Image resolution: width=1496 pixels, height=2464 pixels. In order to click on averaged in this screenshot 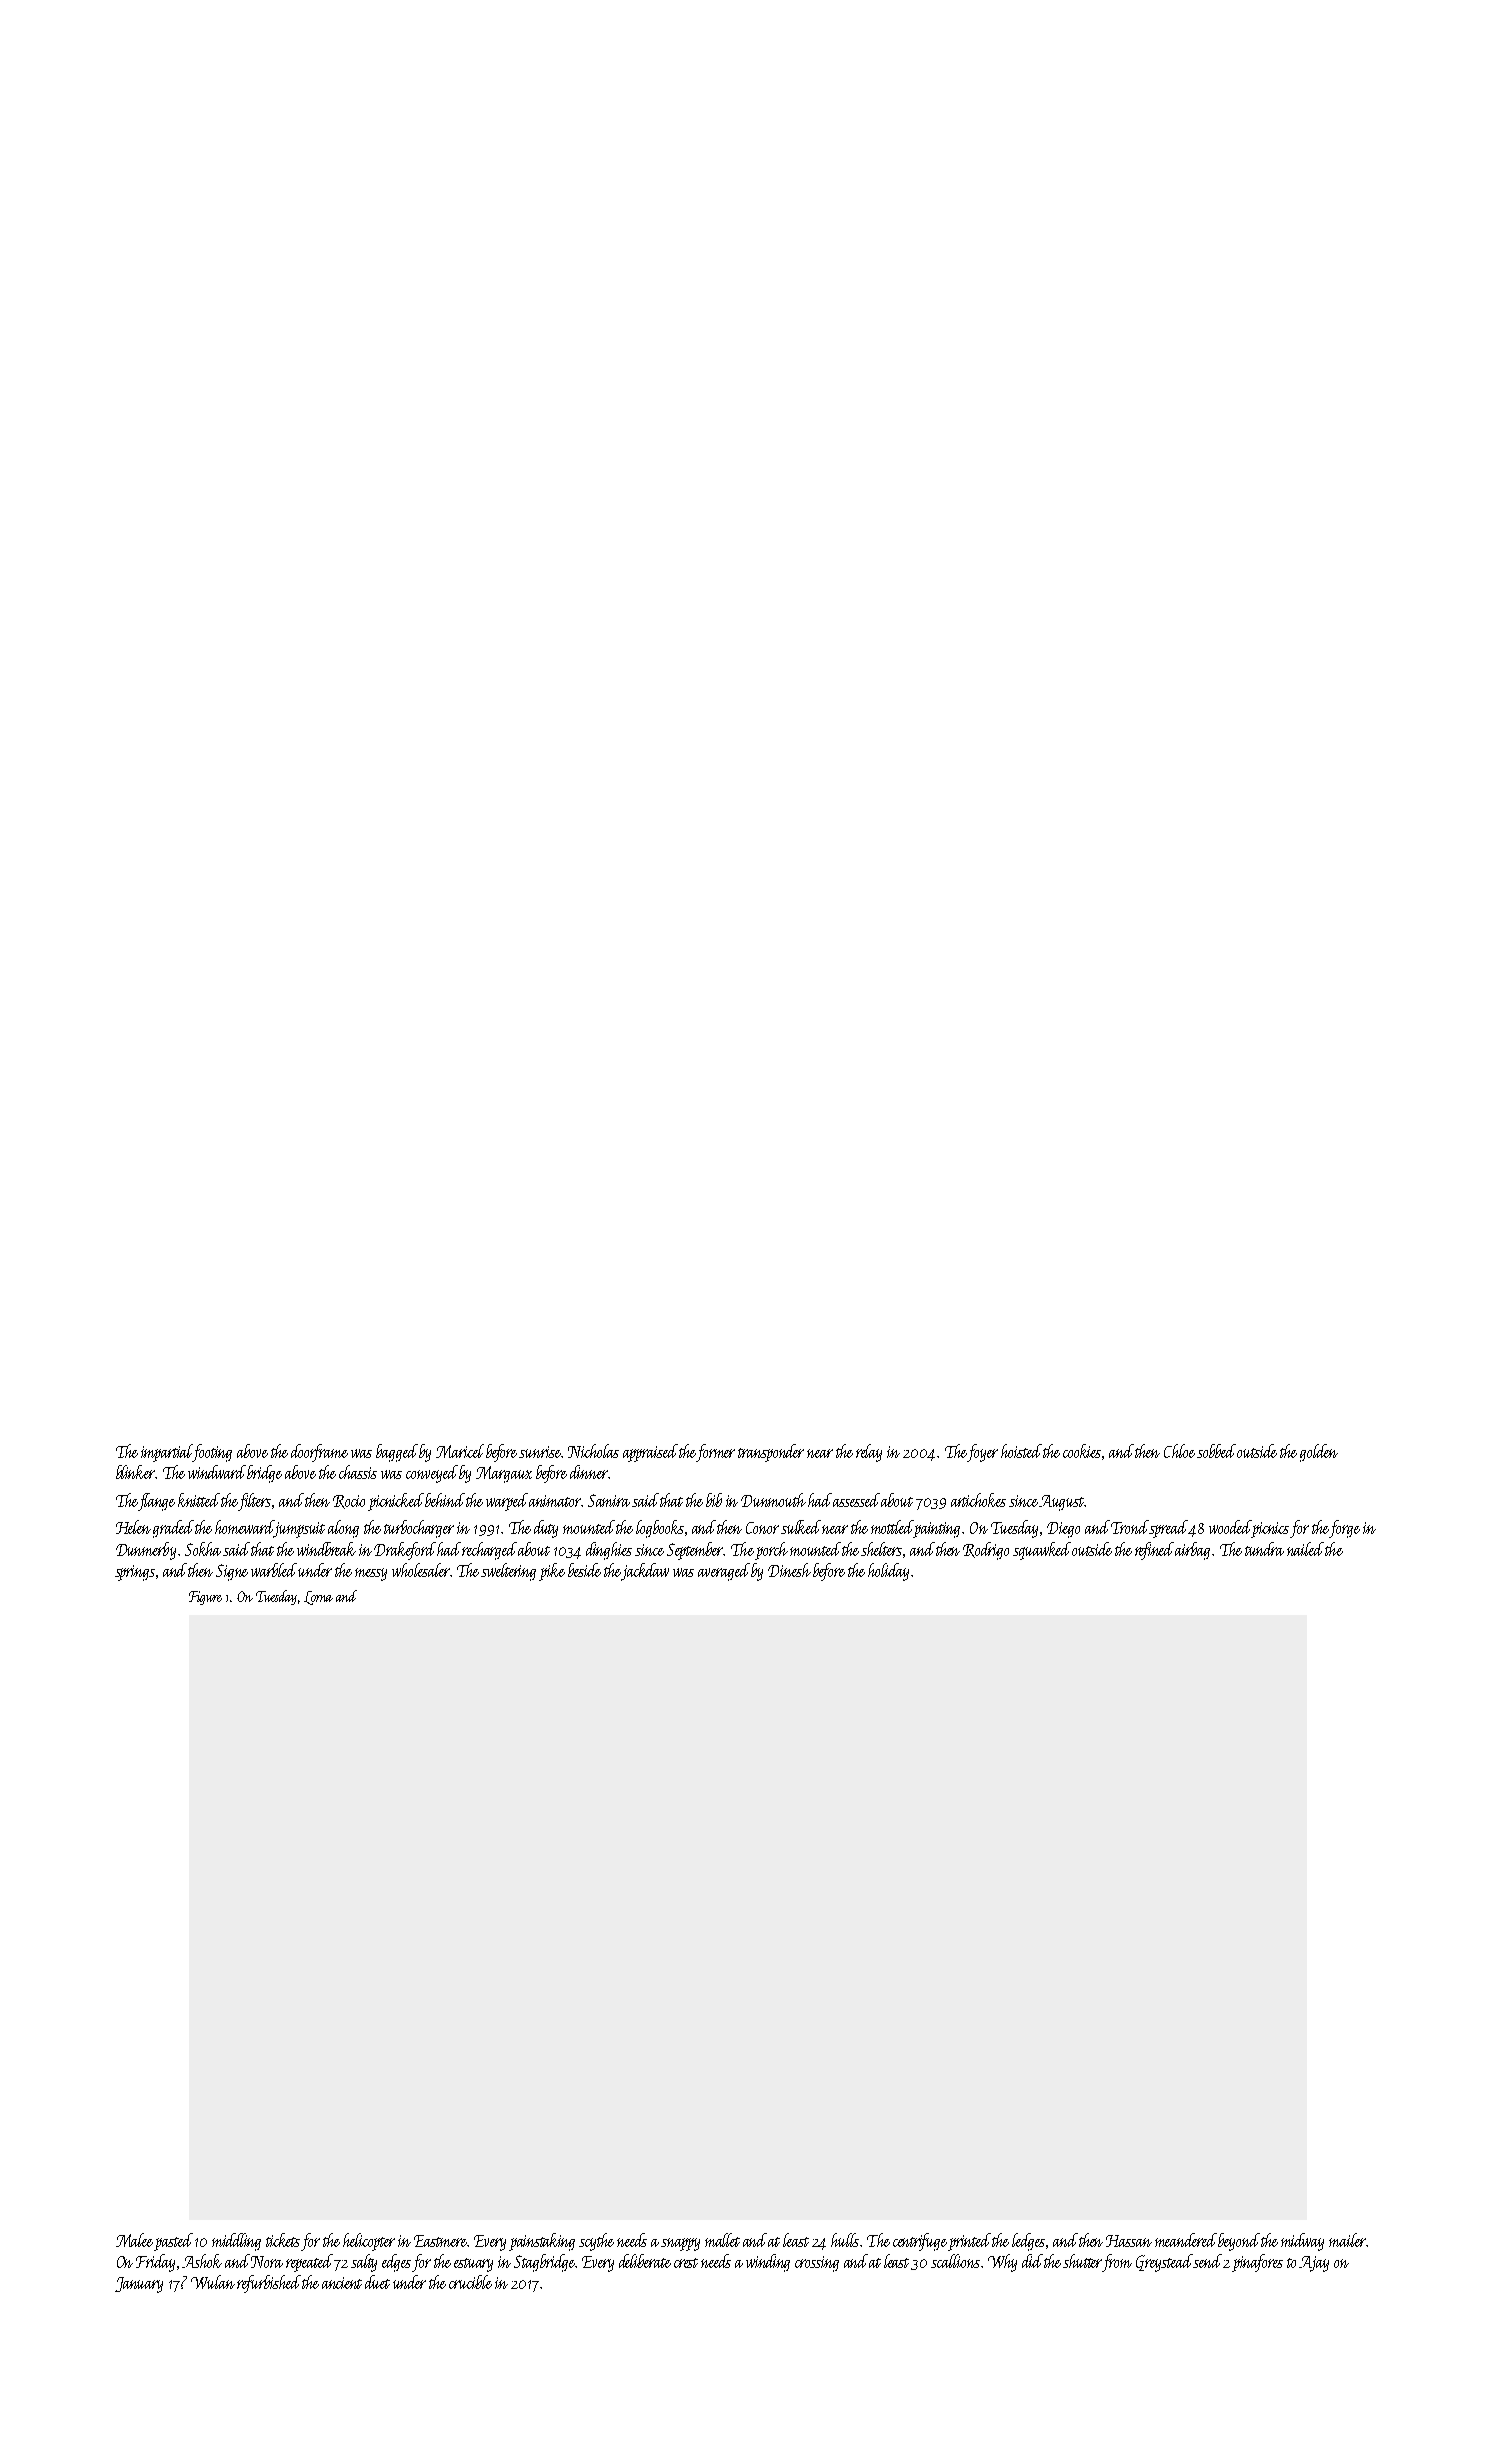, I will do `click(724, 1572)`.
